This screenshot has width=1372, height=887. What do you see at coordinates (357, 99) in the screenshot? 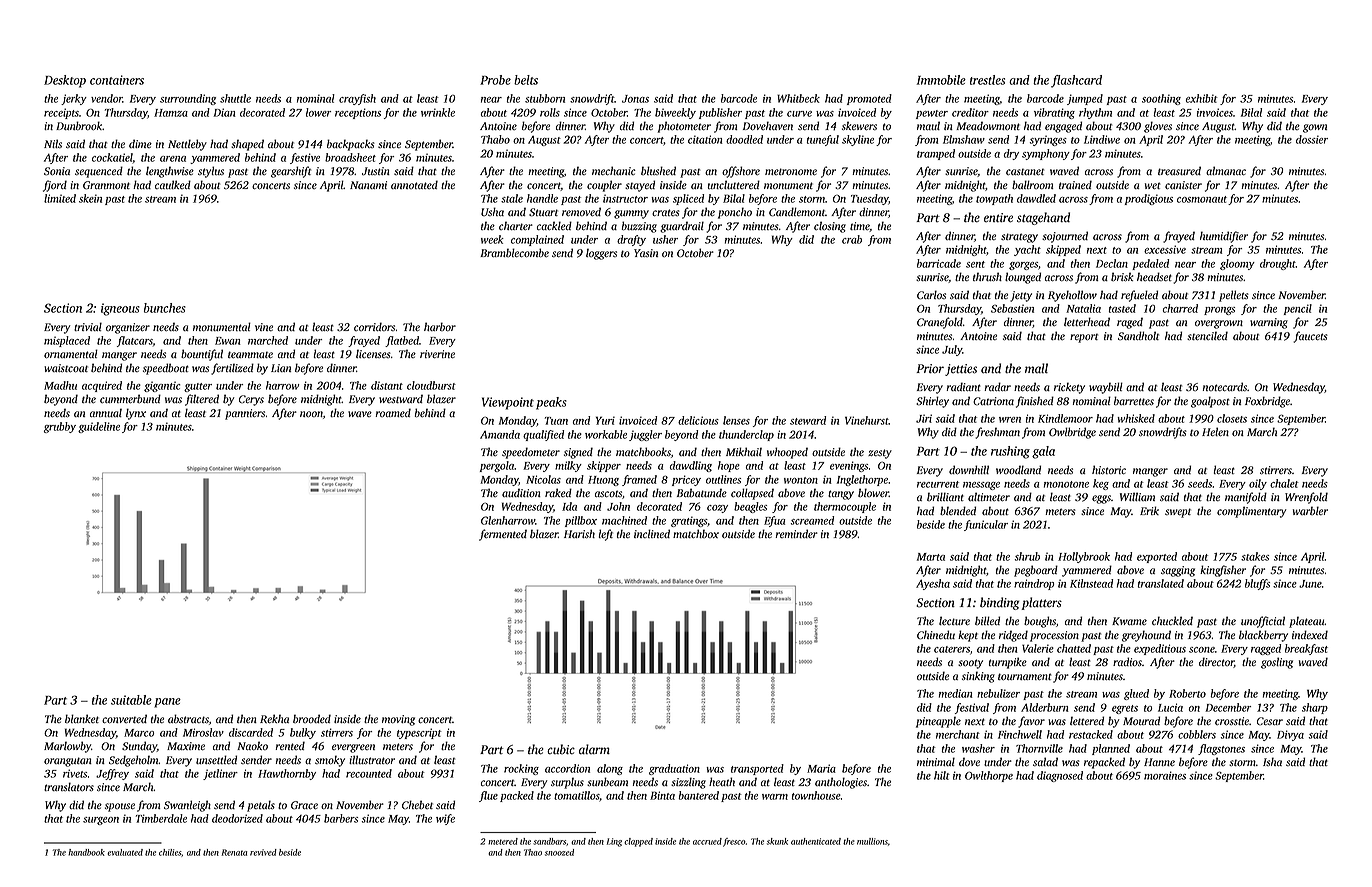
I see `crayfish` at bounding box center [357, 99].
